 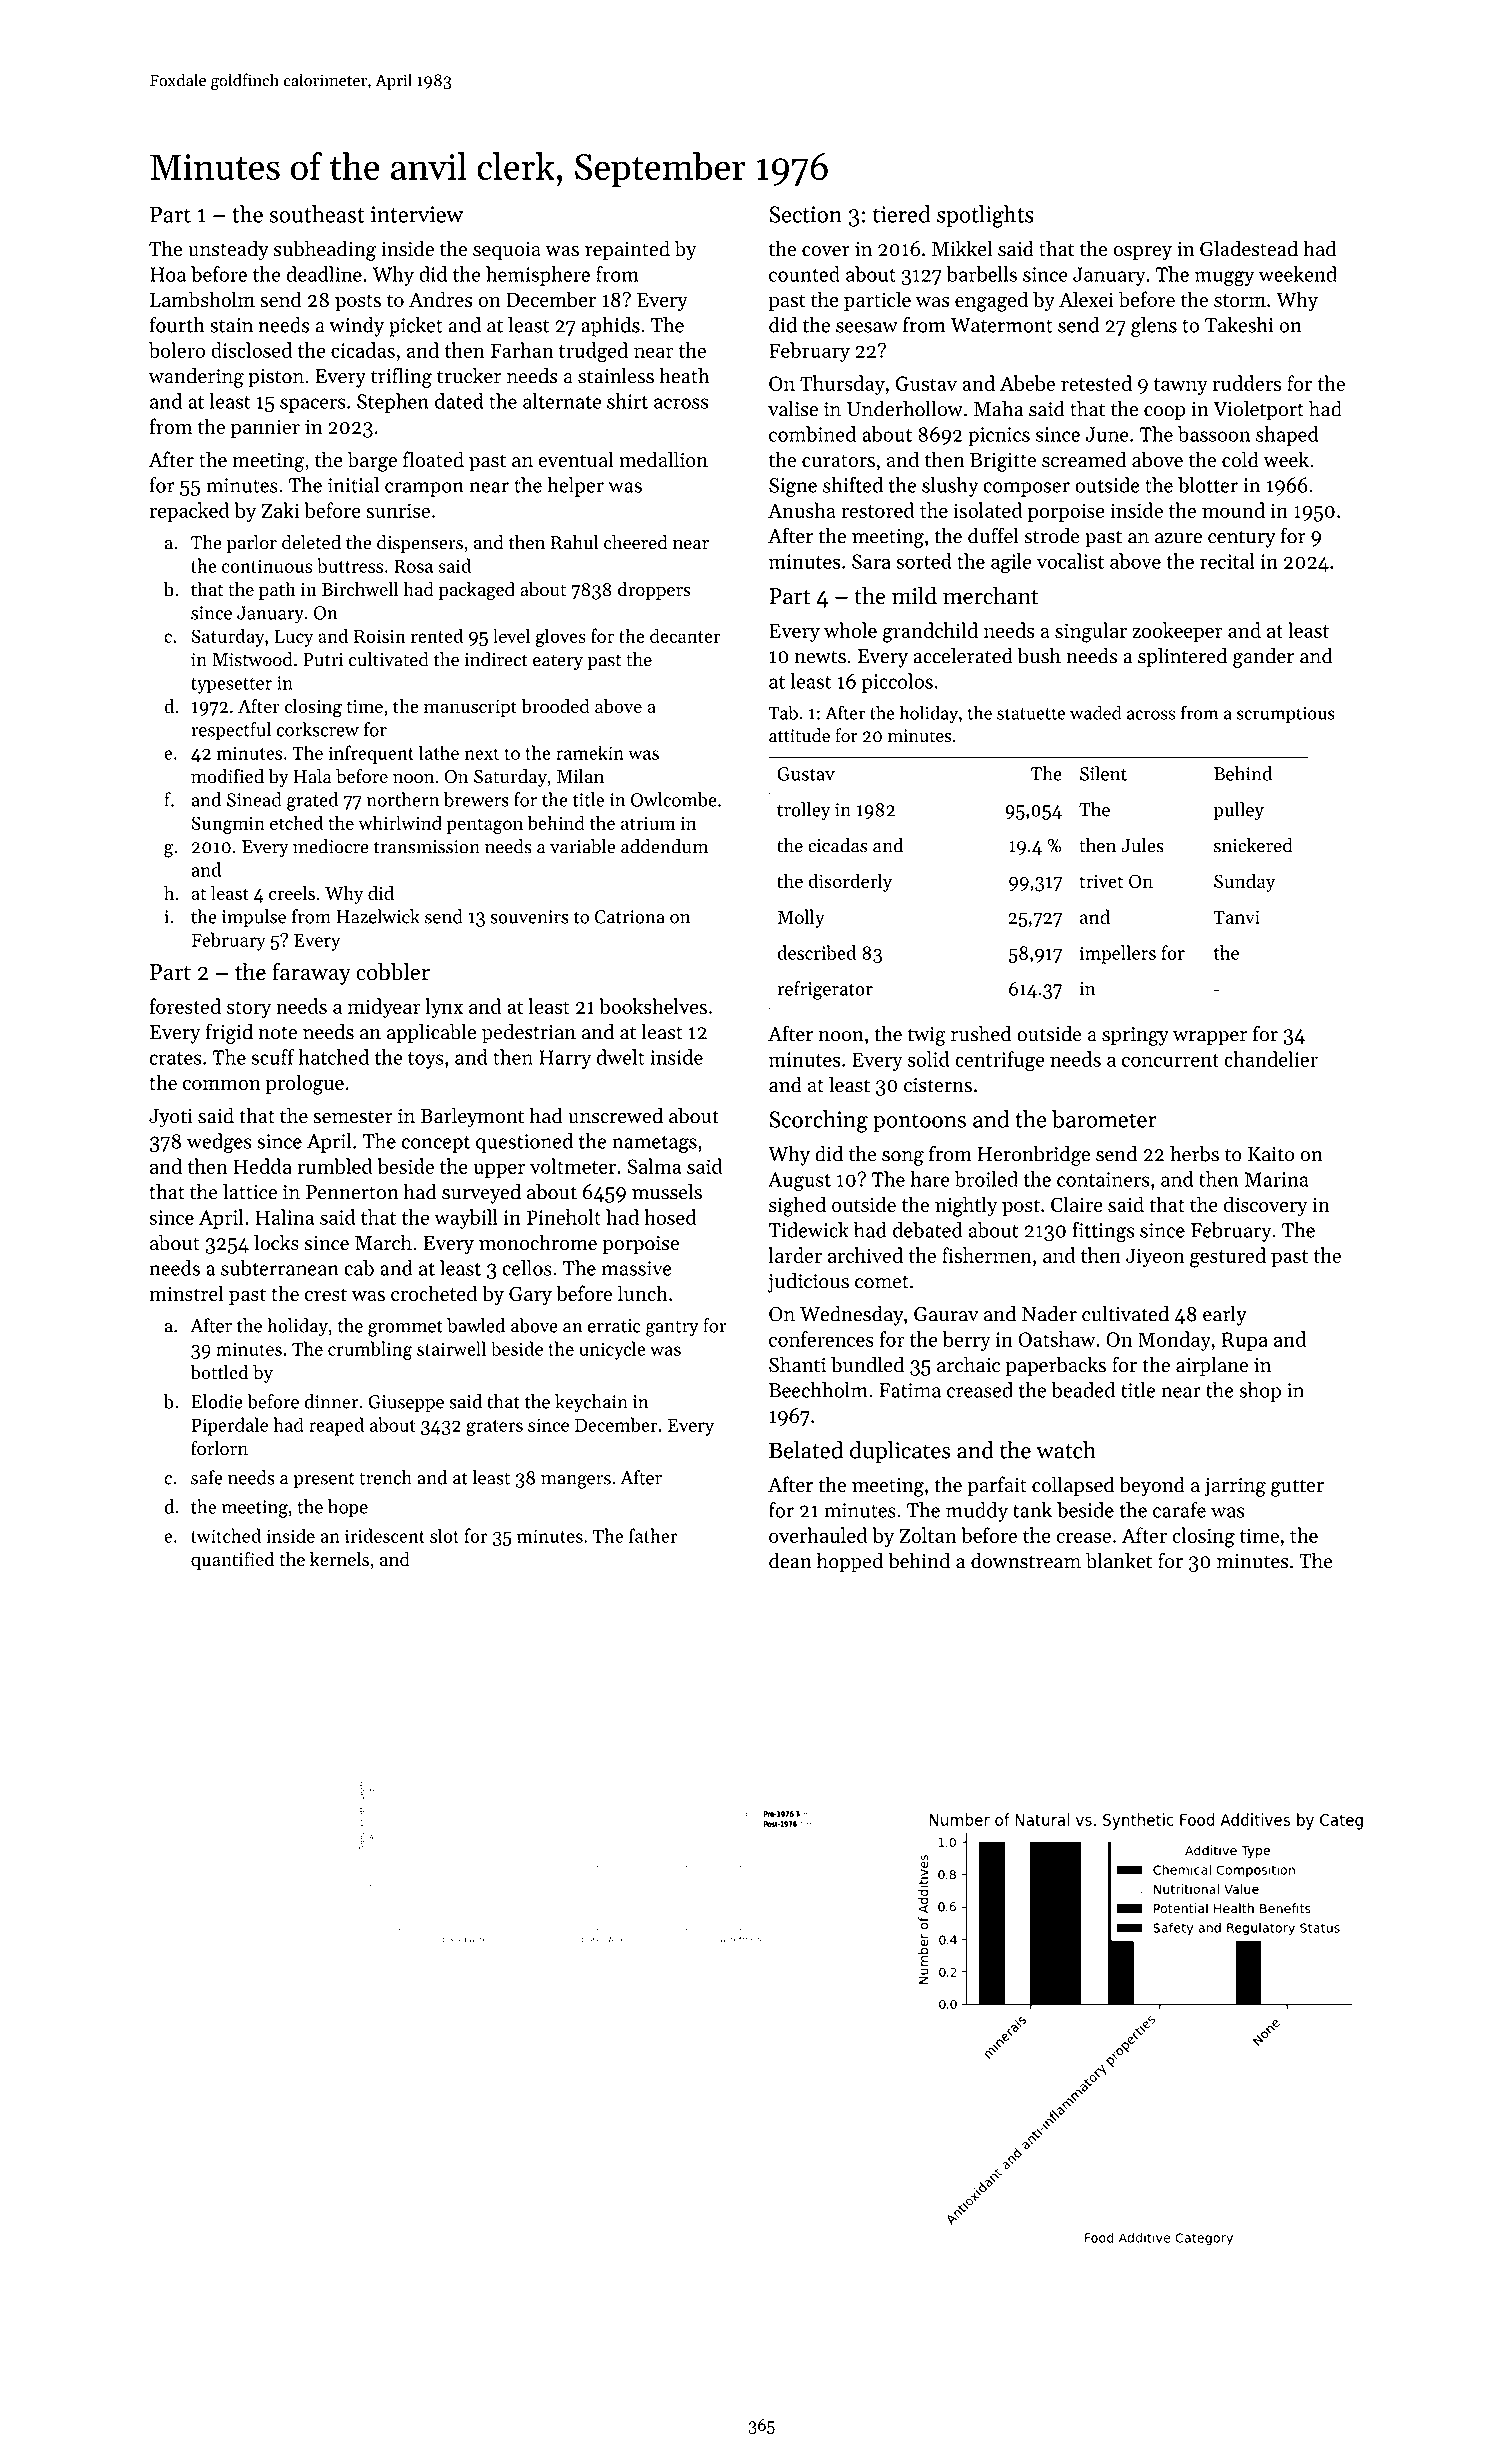 What do you see at coordinates (621, 1057) in the document?
I see `dwelt` at bounding box center [621, 1057].
